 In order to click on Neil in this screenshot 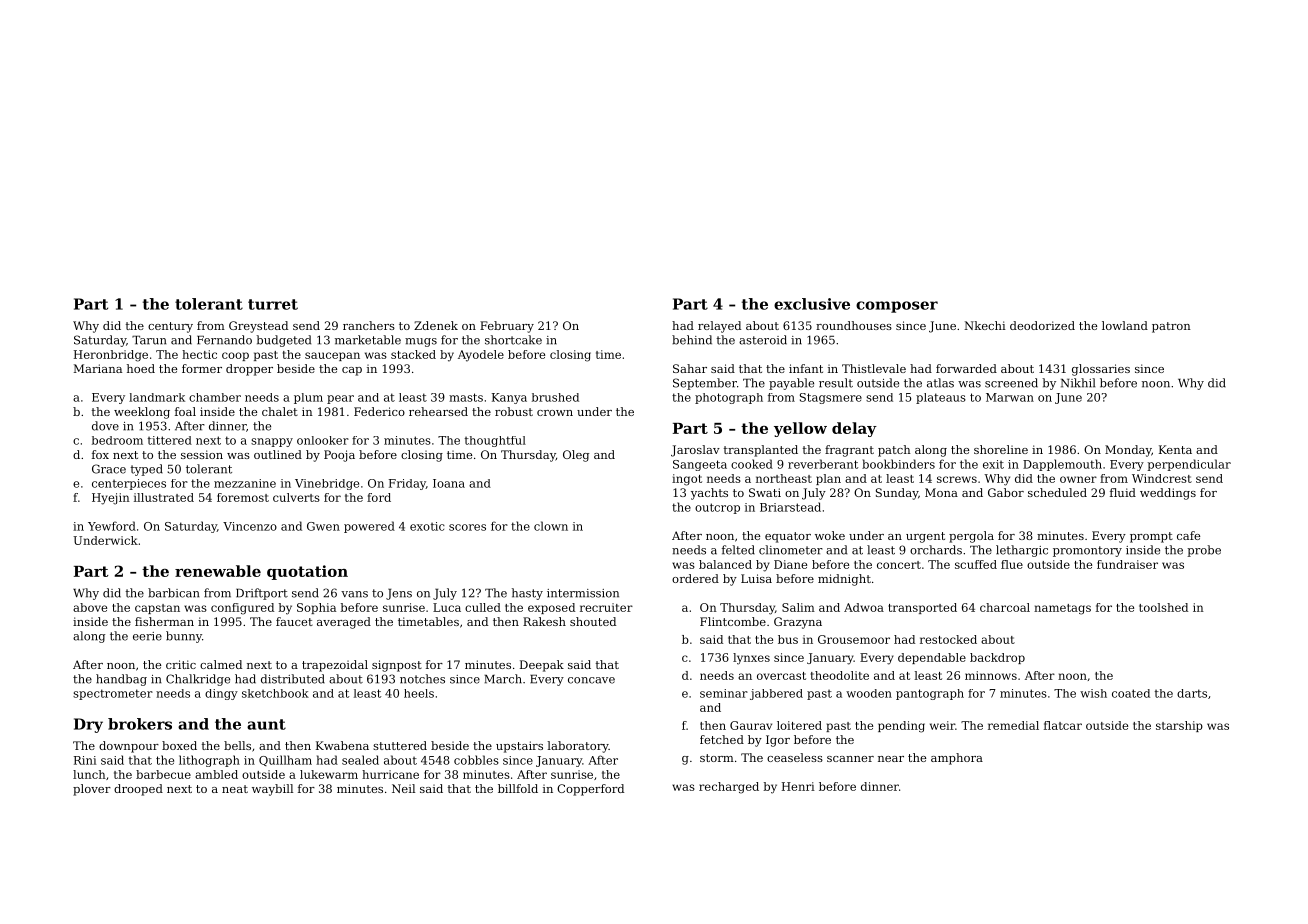, I will do `click(403, 788)`.
